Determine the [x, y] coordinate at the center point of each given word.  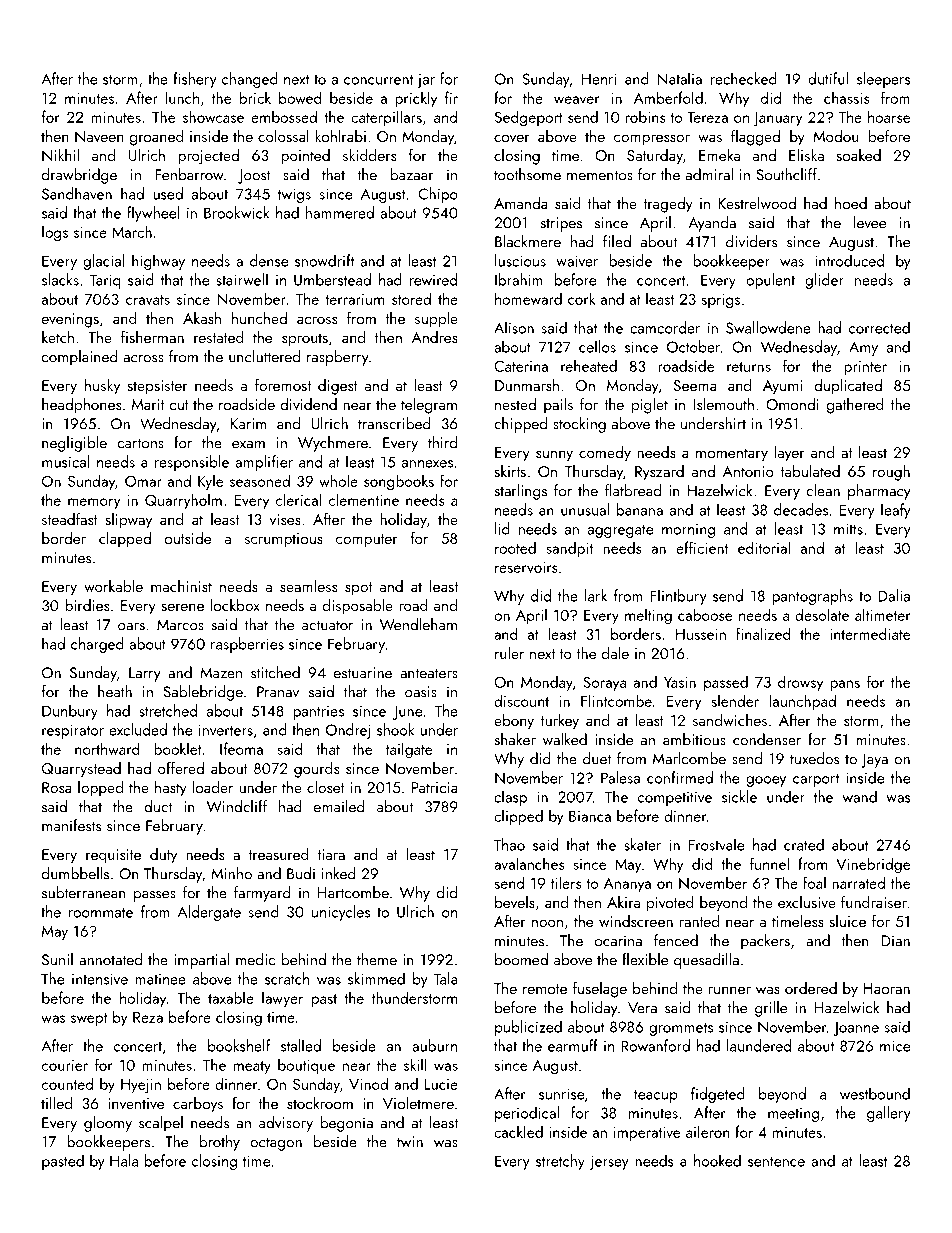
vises [285, 519]
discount [521, 700]
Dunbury [70, 712]
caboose [705, 614]
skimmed [376, 978]
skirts [510, 471]
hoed [851, 203]
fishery [195, 80]
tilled [56, 1103]
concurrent [379, 80]
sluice [847, 921]
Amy [863, 348]
